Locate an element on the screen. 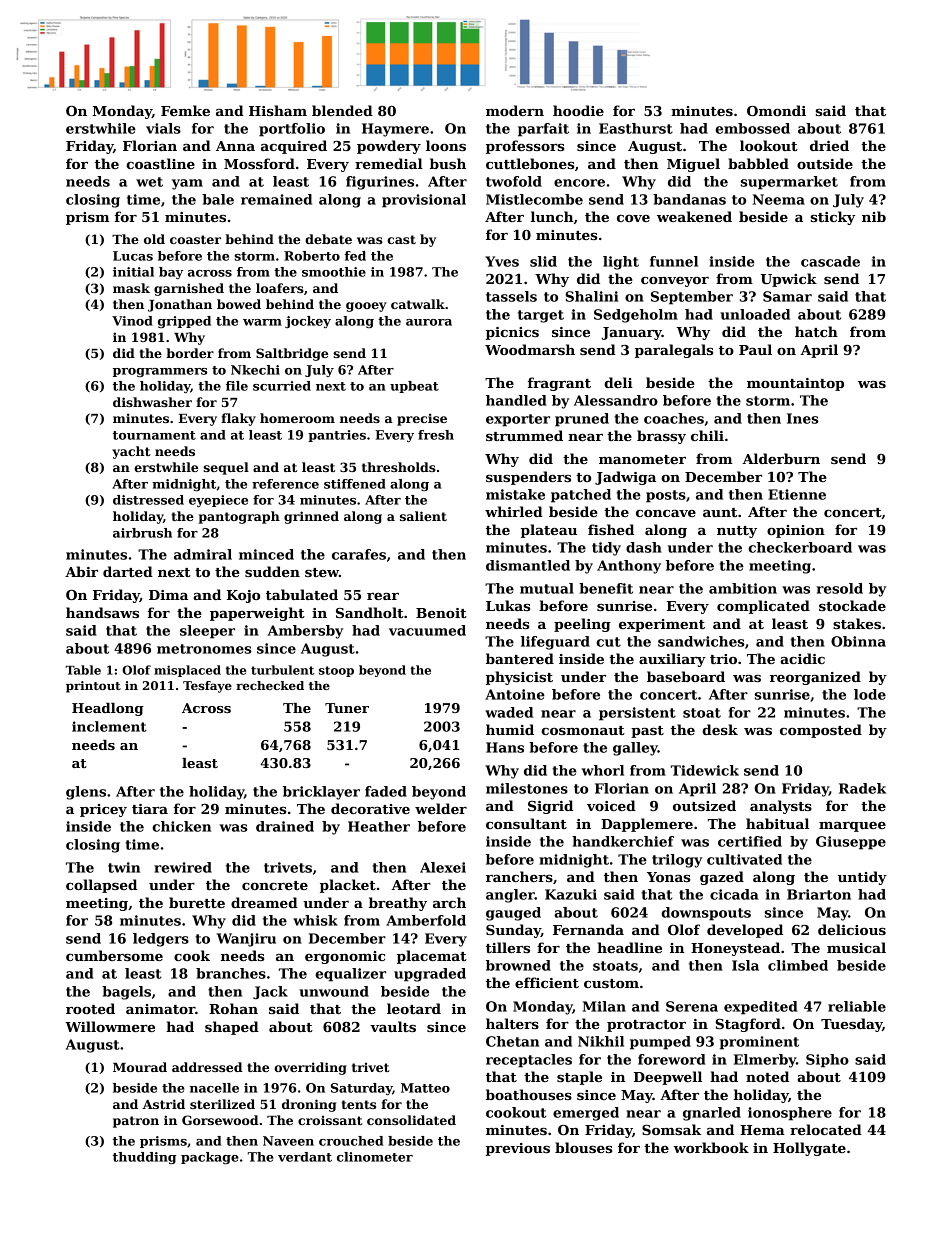 The height and width of the screenshot is (1233, 952). Wanjiru is located at coordinates (246, 940).
